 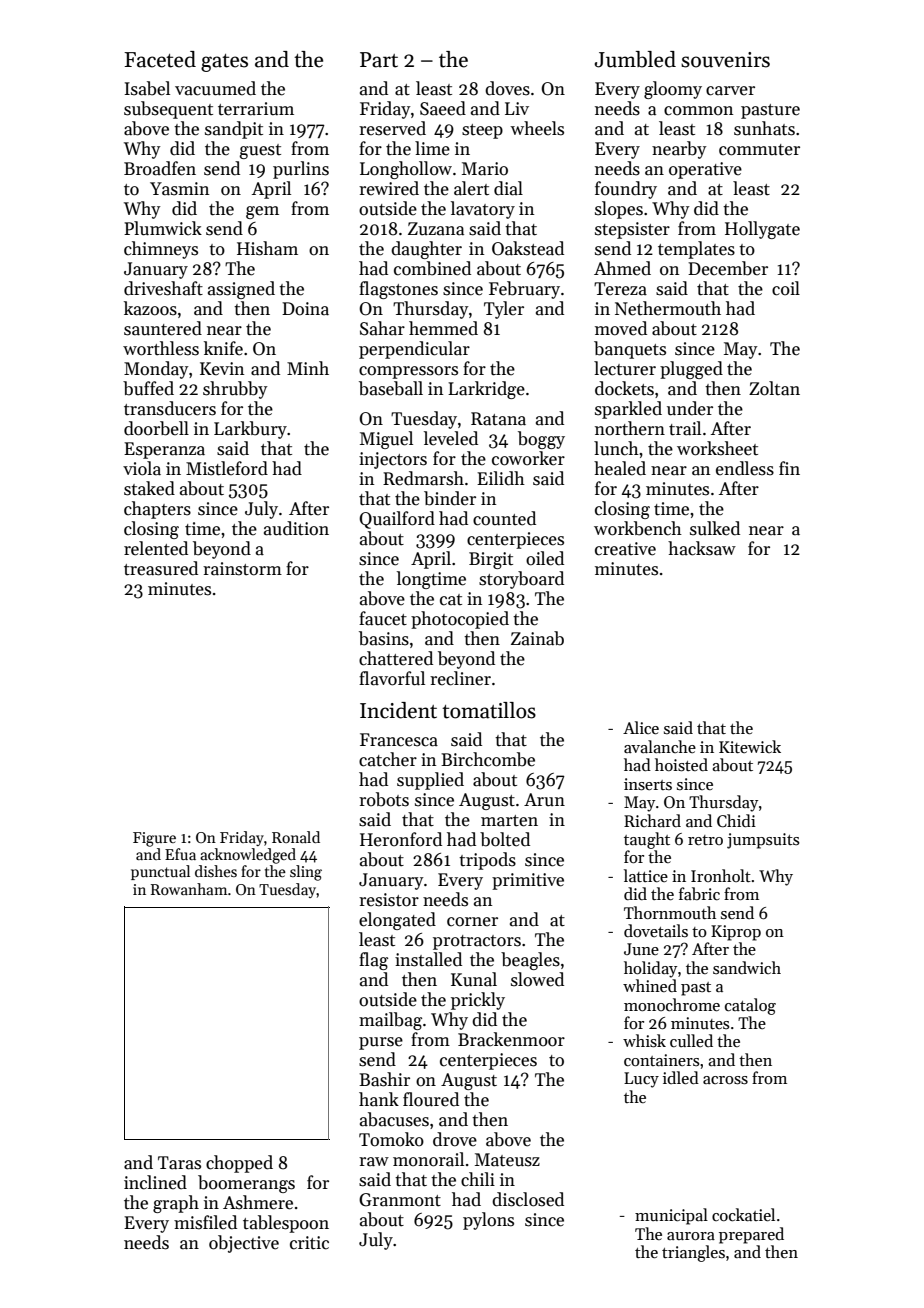 I want to click on basins, so click(x=384, y=638).
